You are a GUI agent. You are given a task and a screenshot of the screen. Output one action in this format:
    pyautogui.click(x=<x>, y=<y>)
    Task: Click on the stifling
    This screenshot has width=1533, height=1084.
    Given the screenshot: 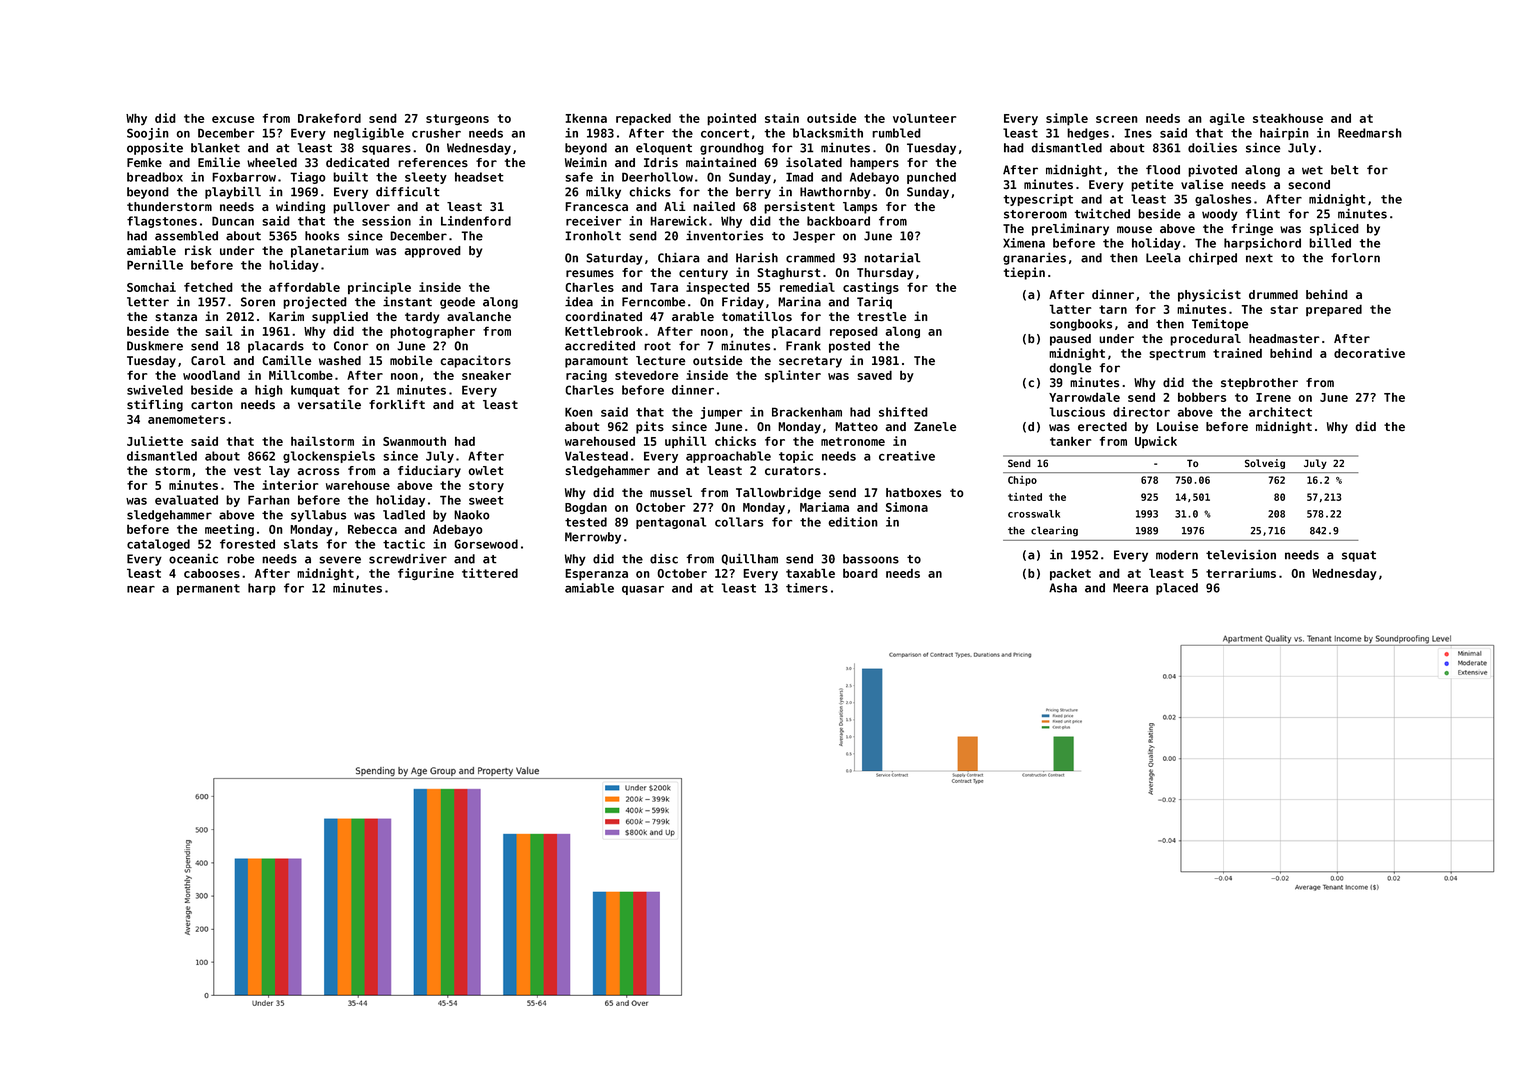 What is the action you would take?
    pyautogui.click(x=155, y=405)
